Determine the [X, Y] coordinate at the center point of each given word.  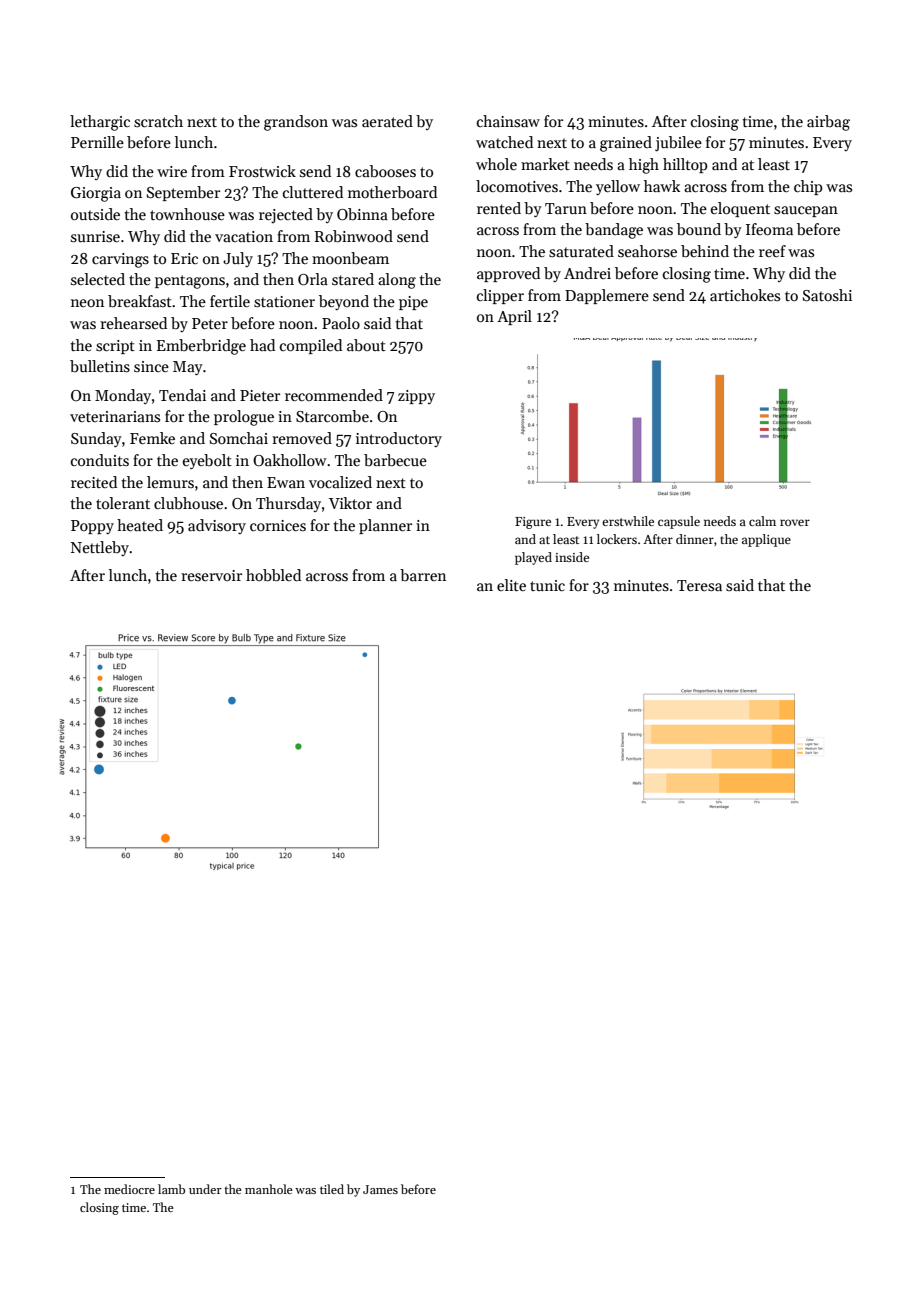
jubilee [678, 144]
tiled [332, 1189]
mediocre [129, 1189]
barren [423, 575]
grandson [296, 123]
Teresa [699, 585]
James [380, 1189]
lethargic [100, 123]
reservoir [211, 575]
